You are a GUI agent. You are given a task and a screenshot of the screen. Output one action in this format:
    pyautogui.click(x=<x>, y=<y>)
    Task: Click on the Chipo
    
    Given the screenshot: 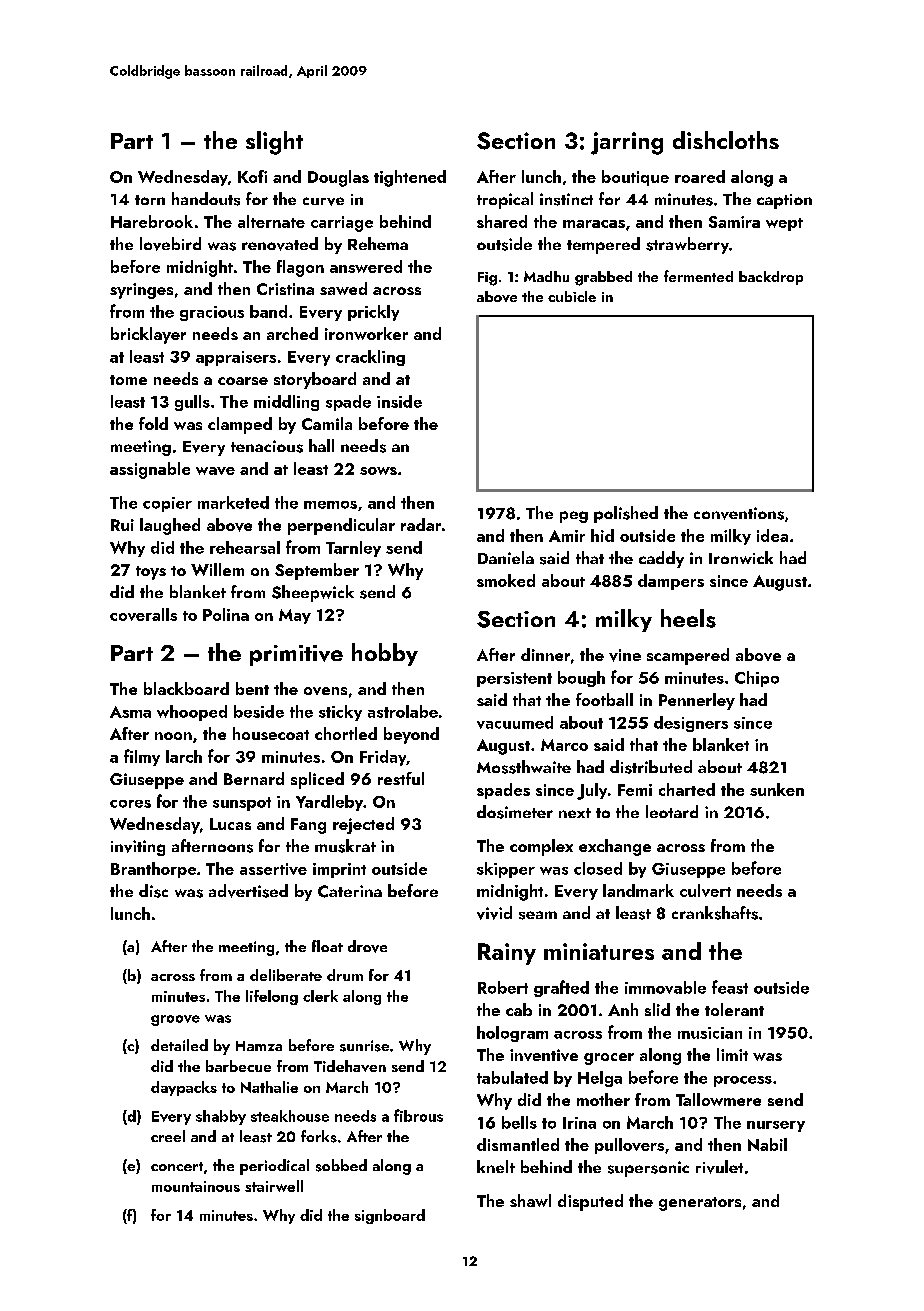 What is the action you would take?
    pyautogui.click(x=757, y=679)
